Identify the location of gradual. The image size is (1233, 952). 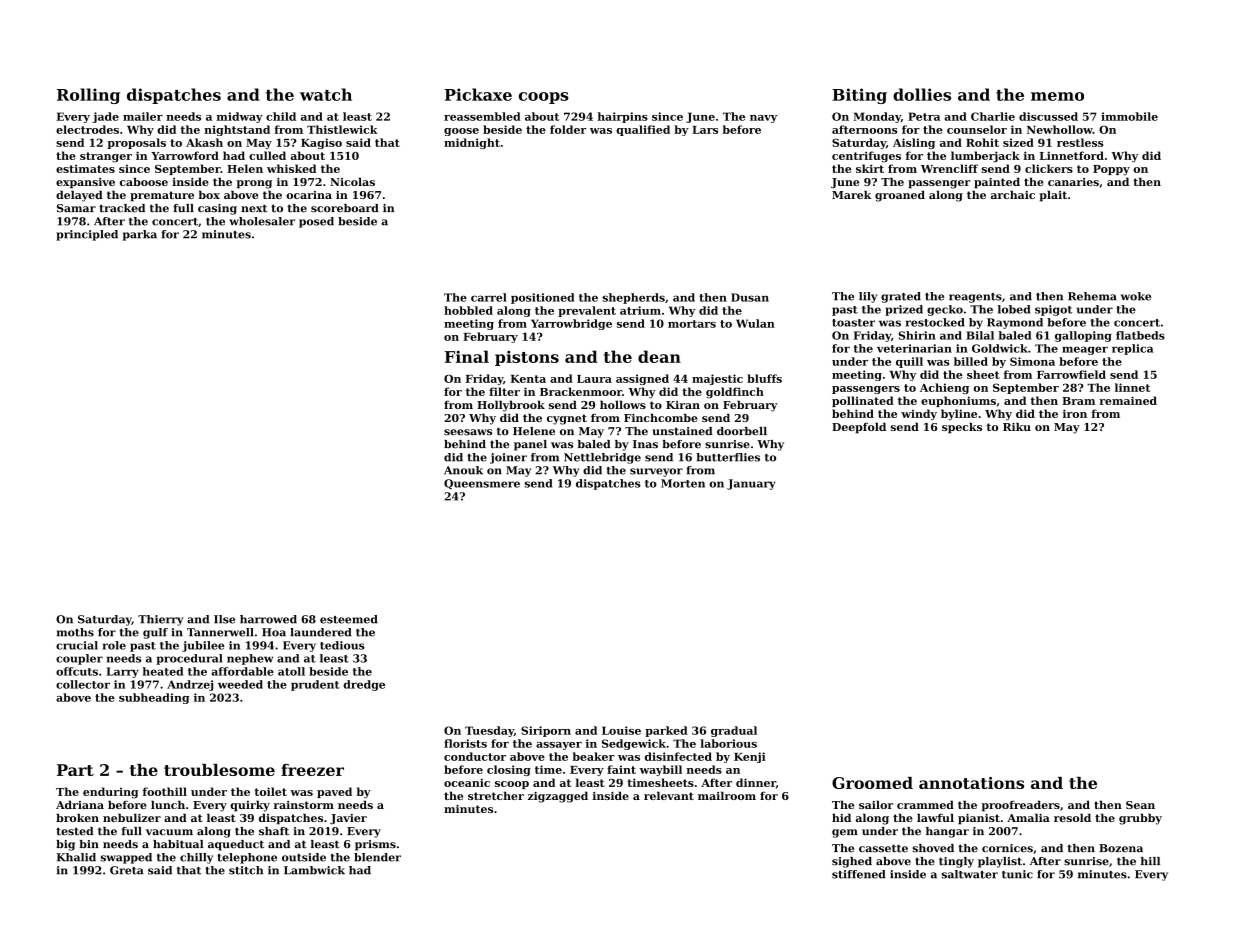
(734, 731).
